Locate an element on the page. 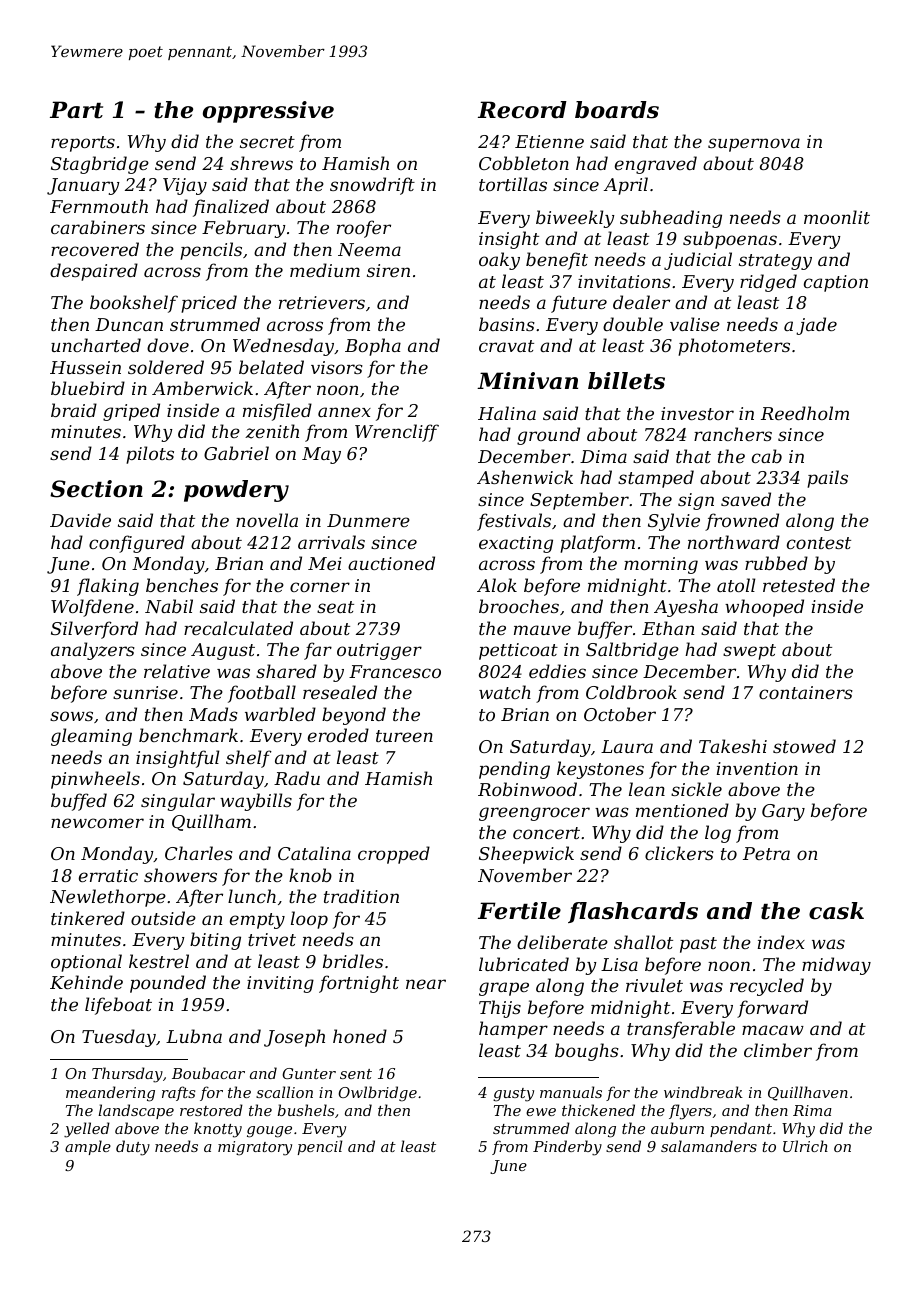  Robinwood is located at coordinates (527, 789).
